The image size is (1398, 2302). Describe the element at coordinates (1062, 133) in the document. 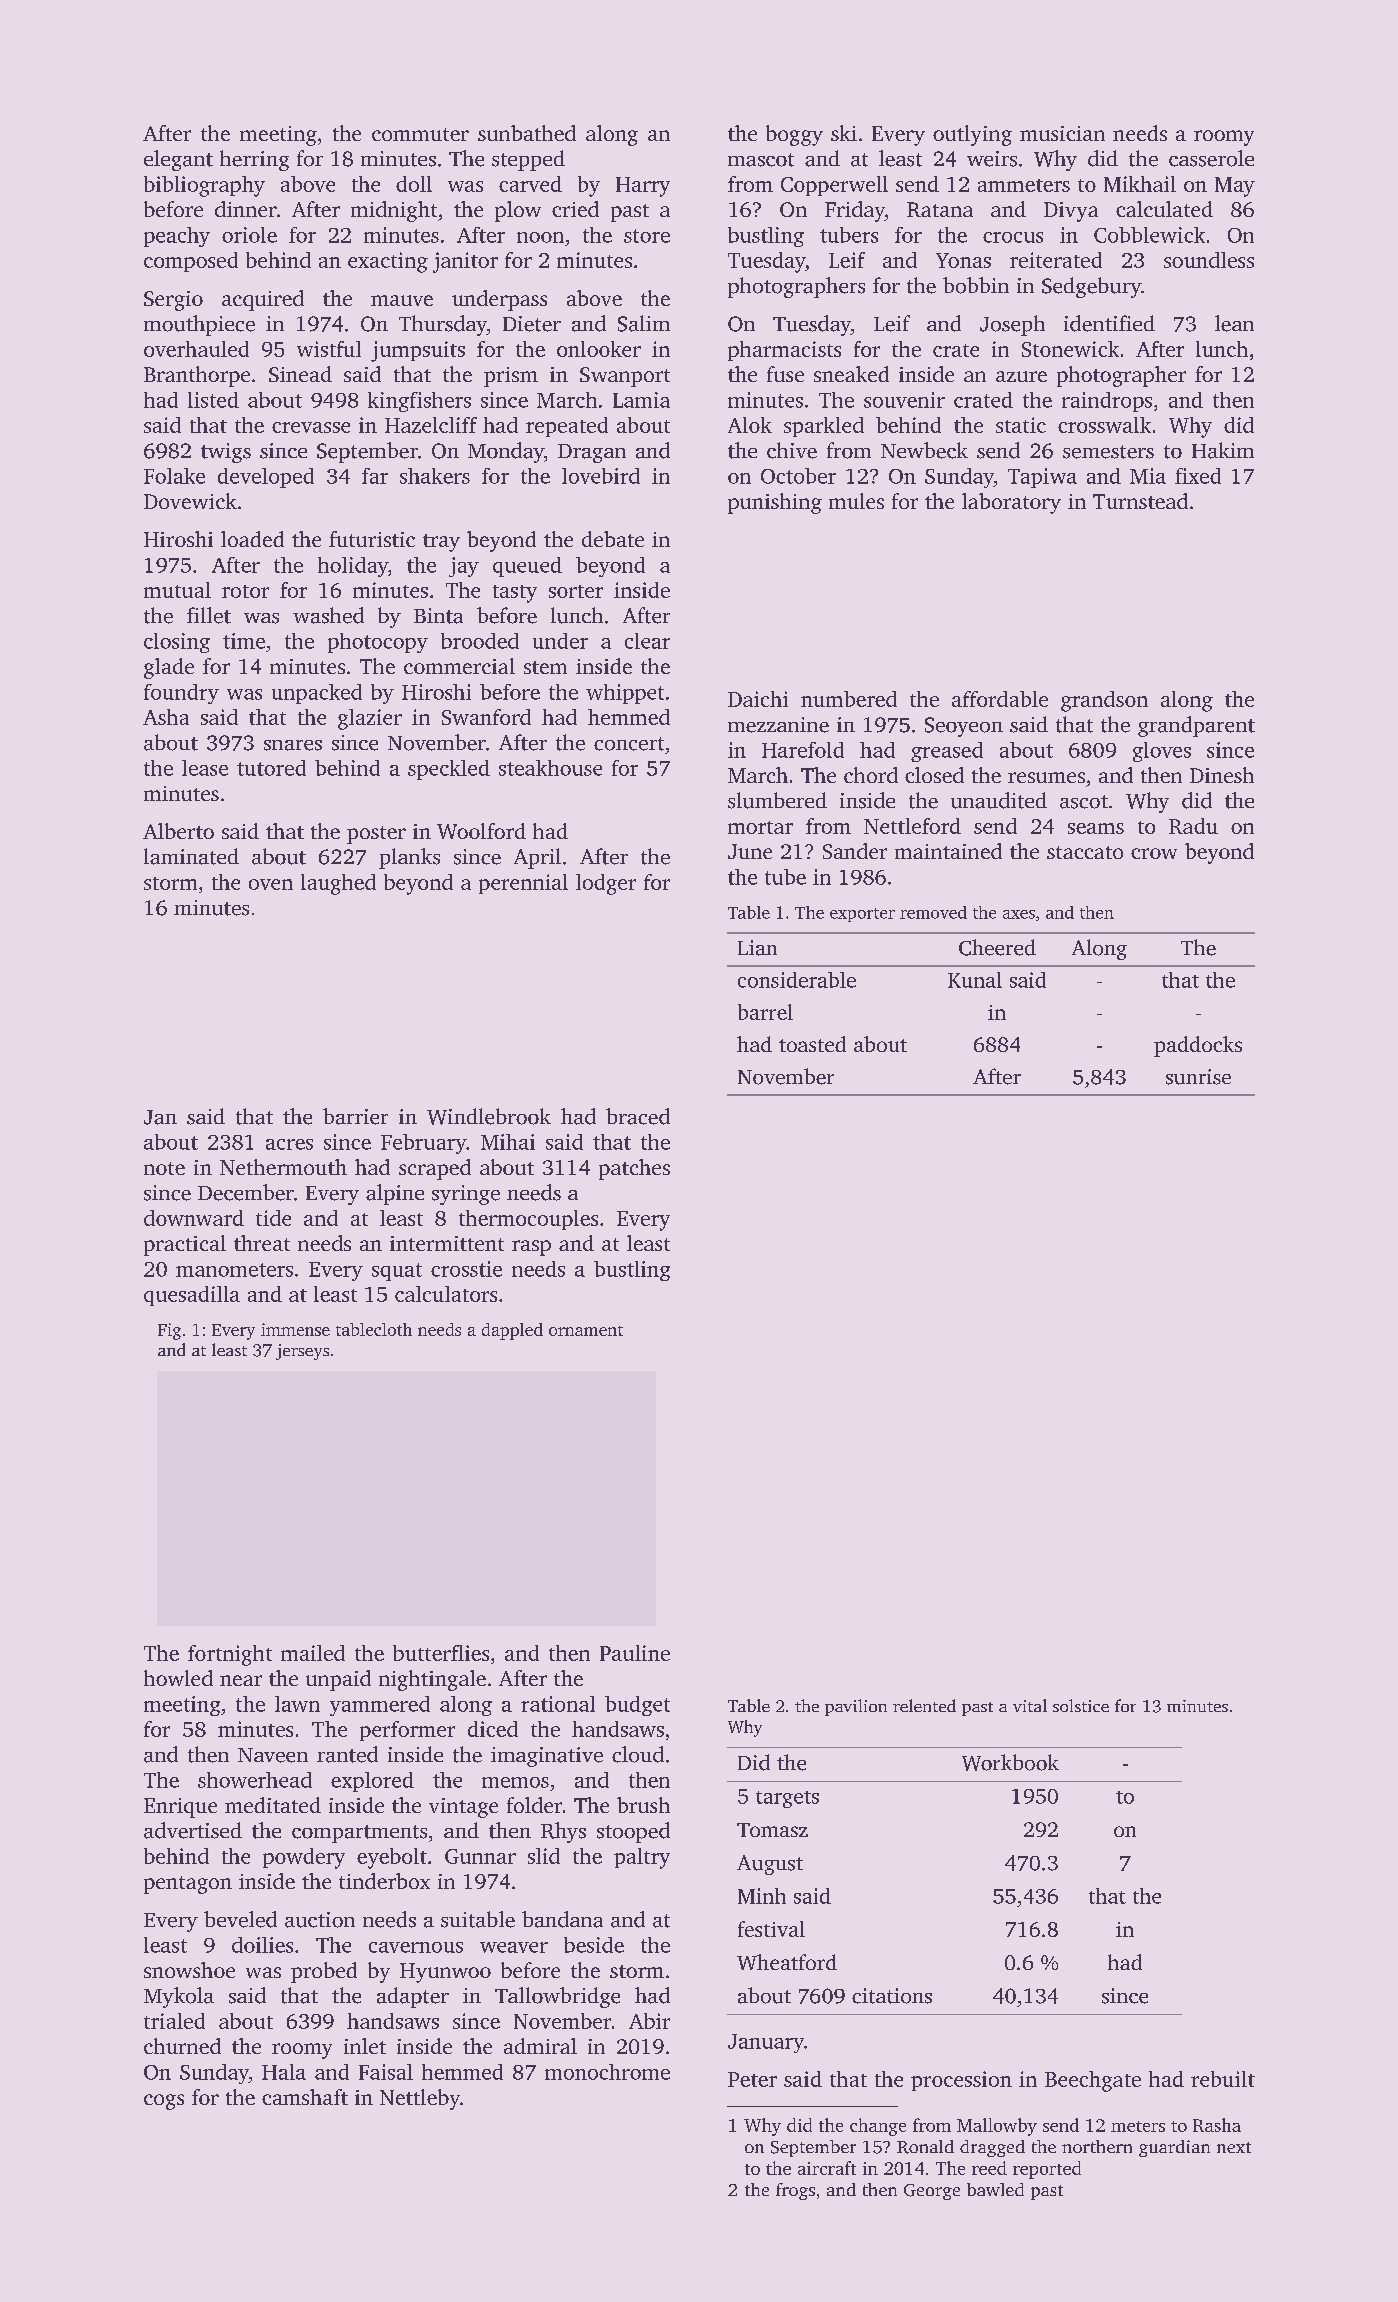

I see `musician` at that location.
